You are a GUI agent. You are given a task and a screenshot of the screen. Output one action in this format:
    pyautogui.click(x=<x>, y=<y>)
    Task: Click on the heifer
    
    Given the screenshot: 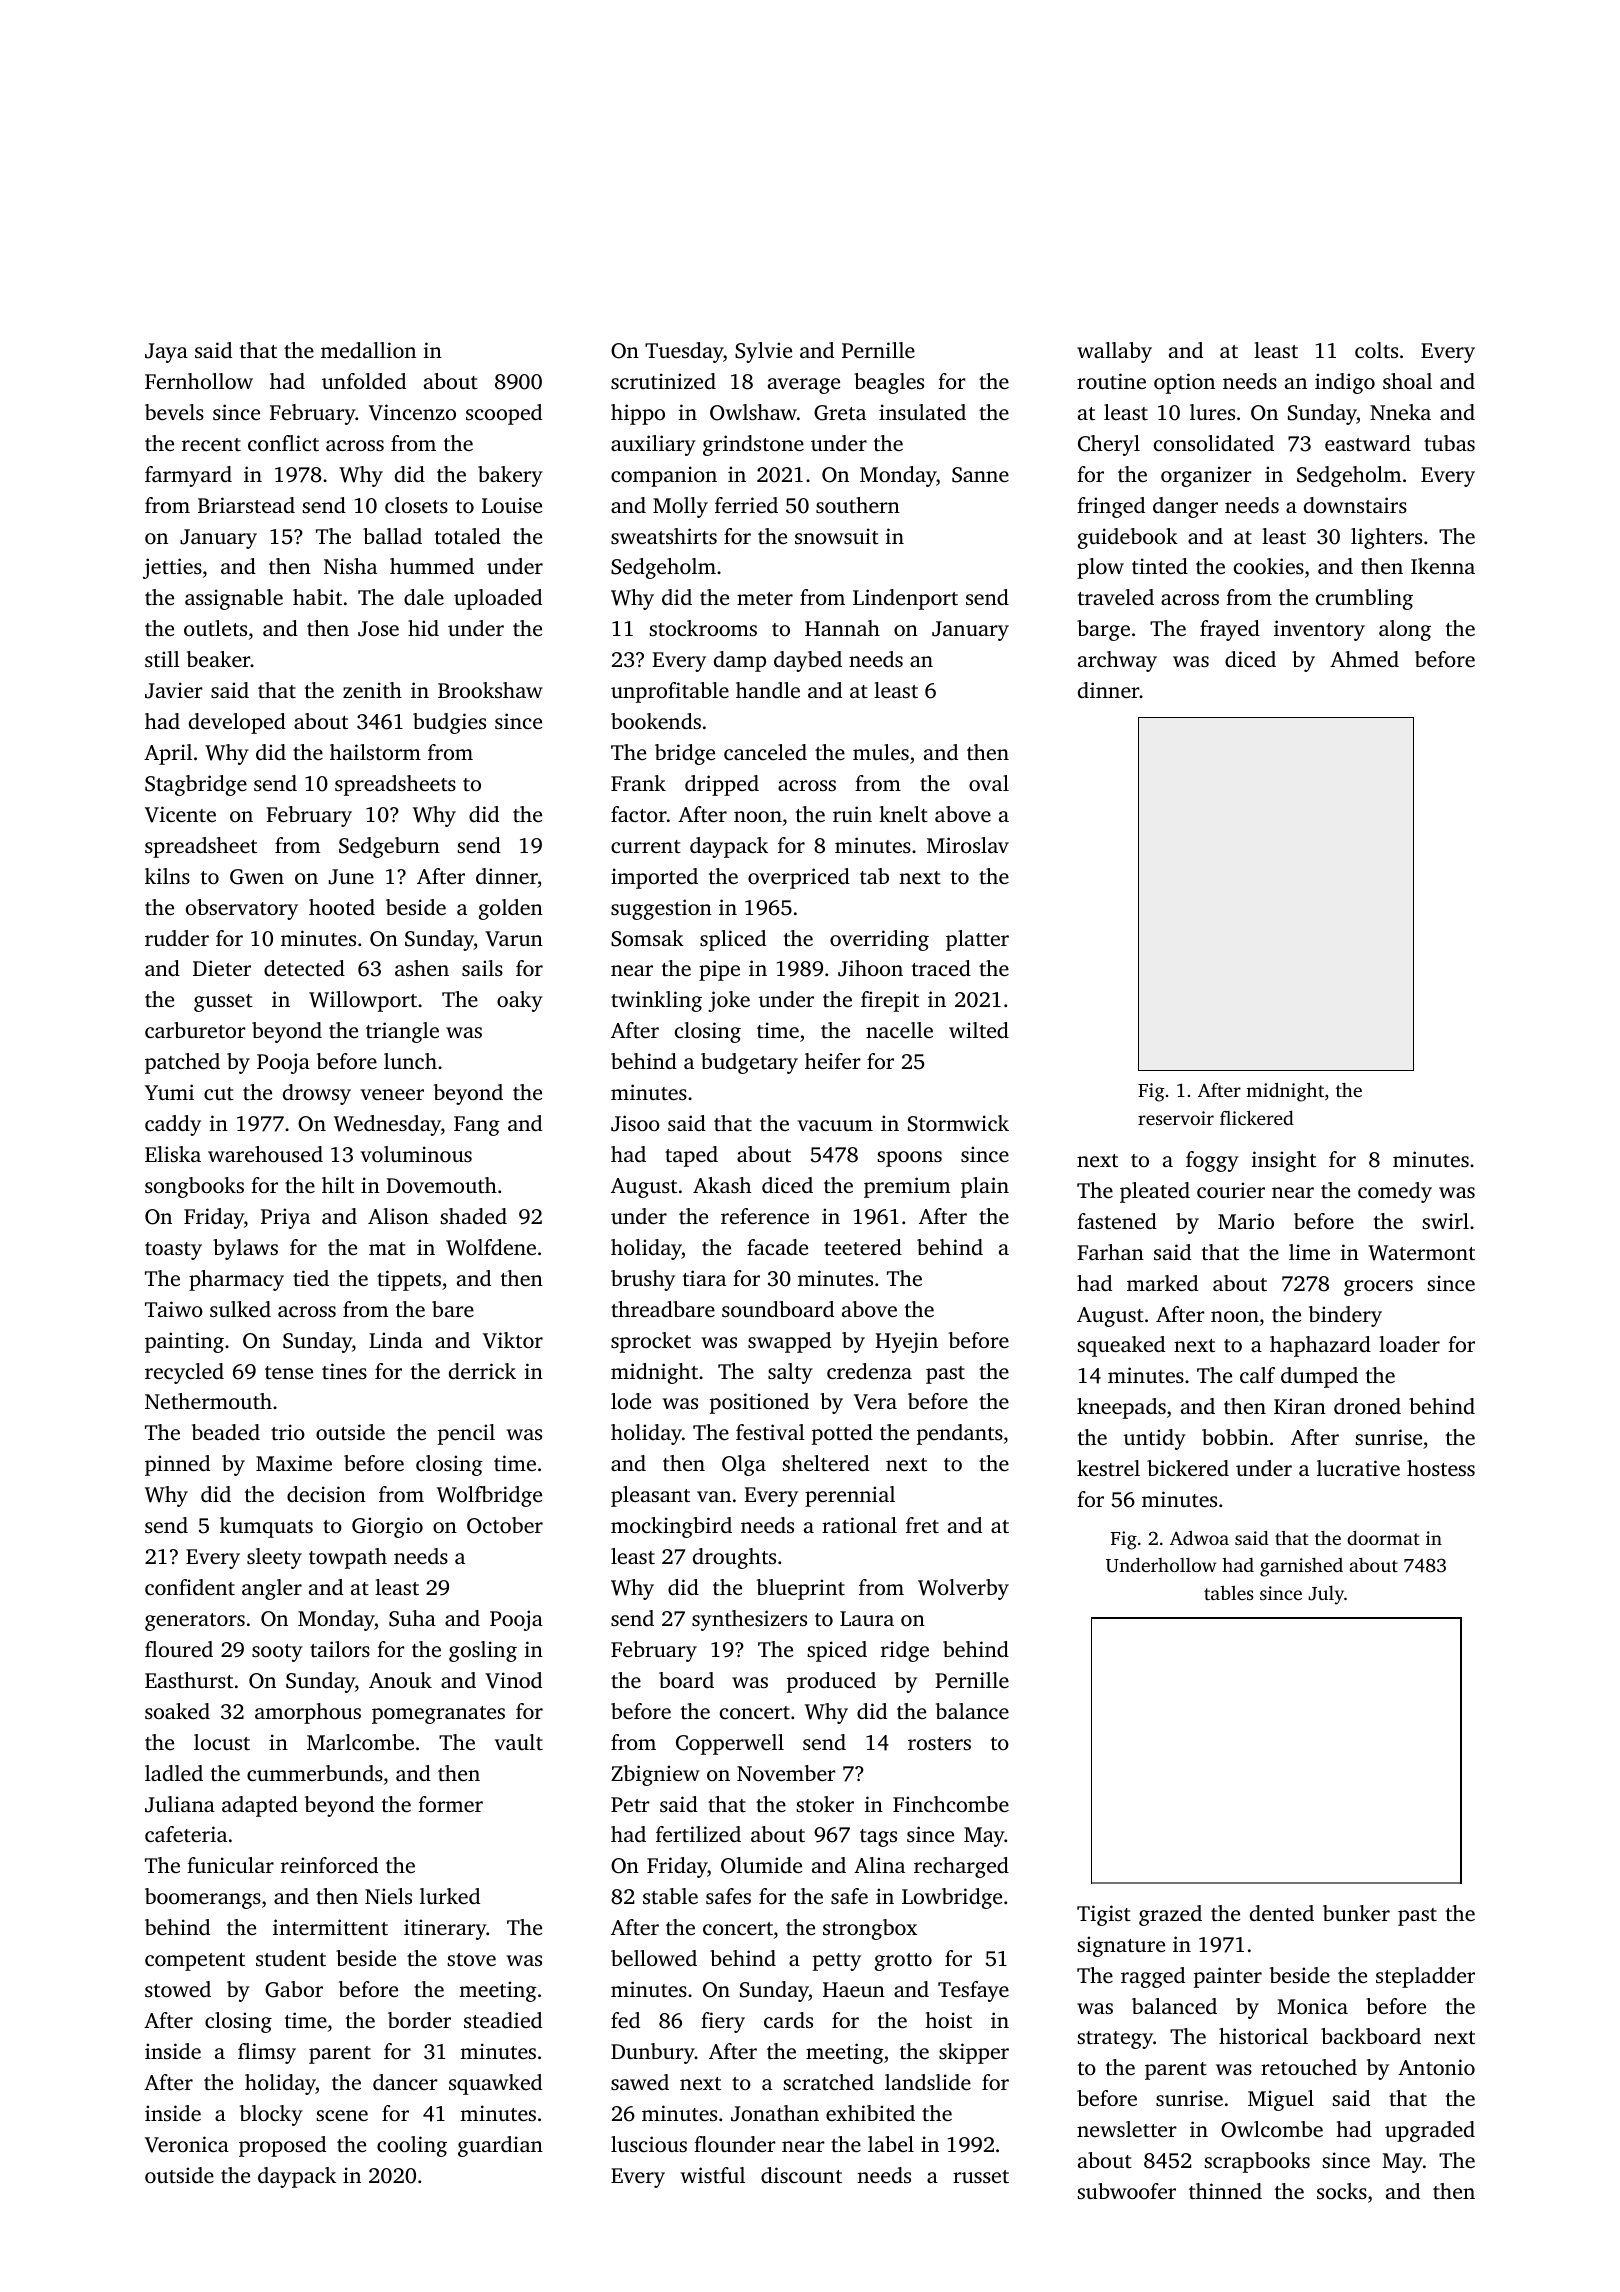 What is the action you would take?
    pyautogui.click(x=833, y=1061)
